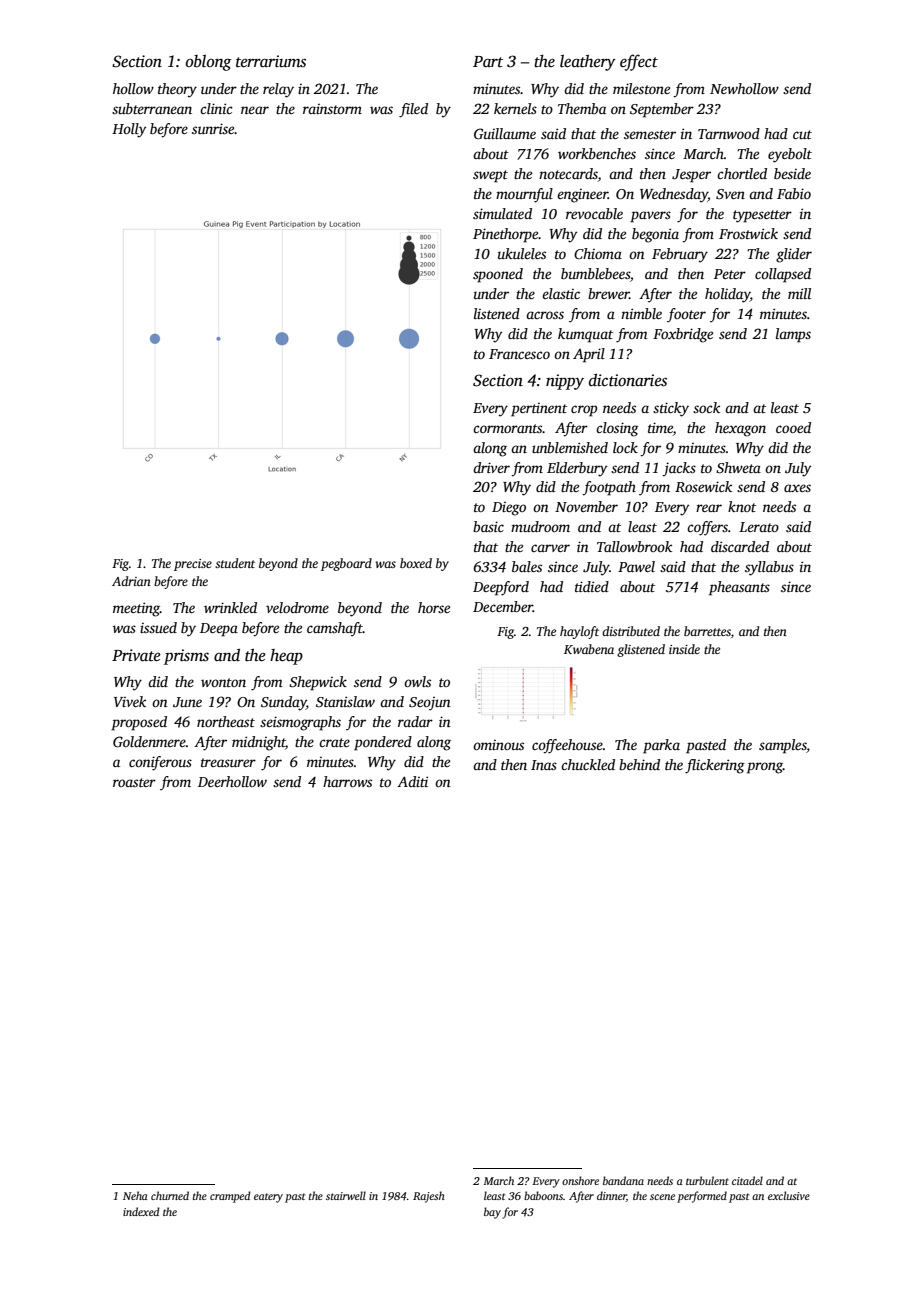 The image size is (924, 1308). What do you see at coordinates (691, 176) in the document?
I see `Jesper` at bounding box center [691, 176].
